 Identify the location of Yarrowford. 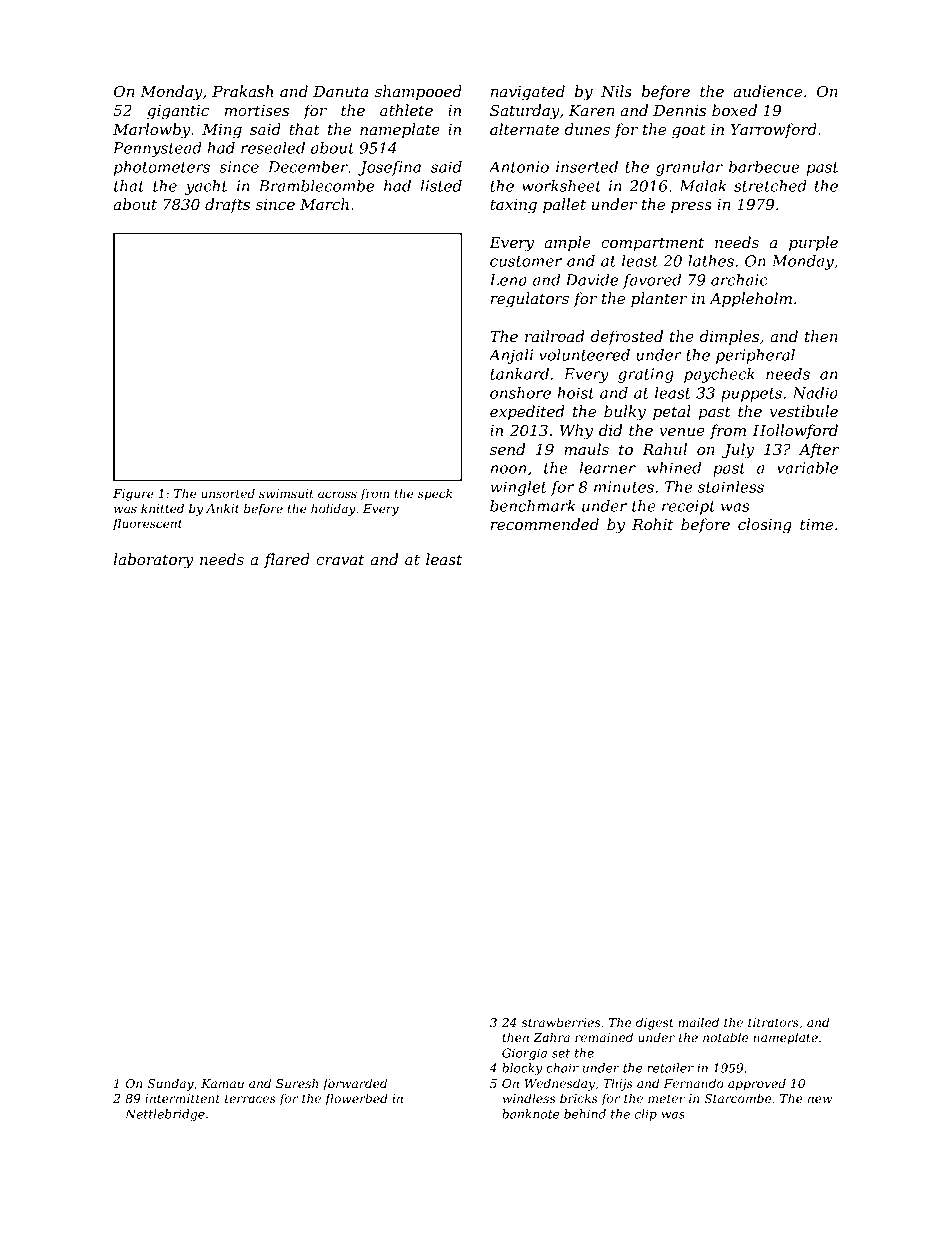
(773, 130).
